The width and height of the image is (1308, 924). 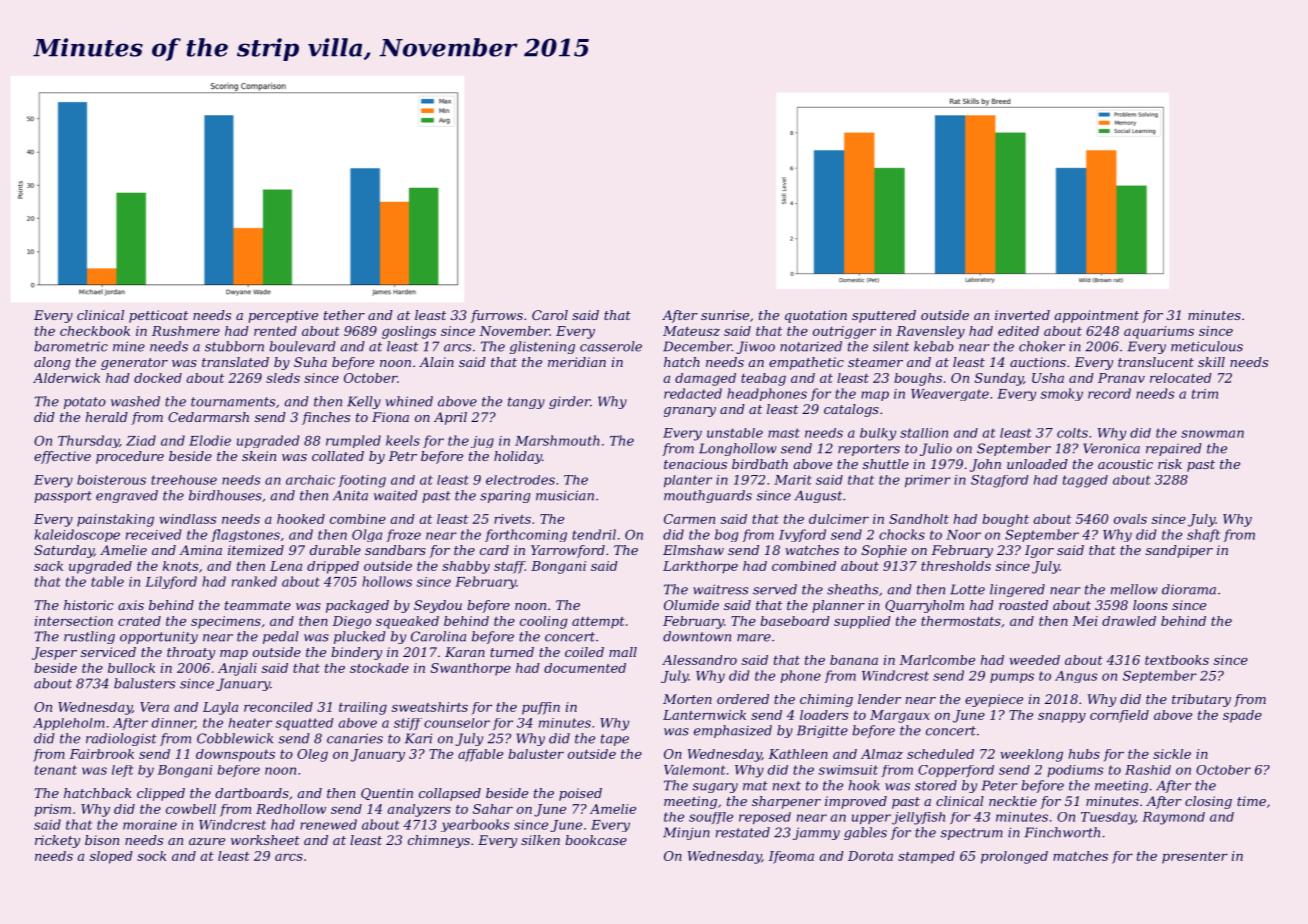 I want to click on tangy, so click(x=526, y=403).
